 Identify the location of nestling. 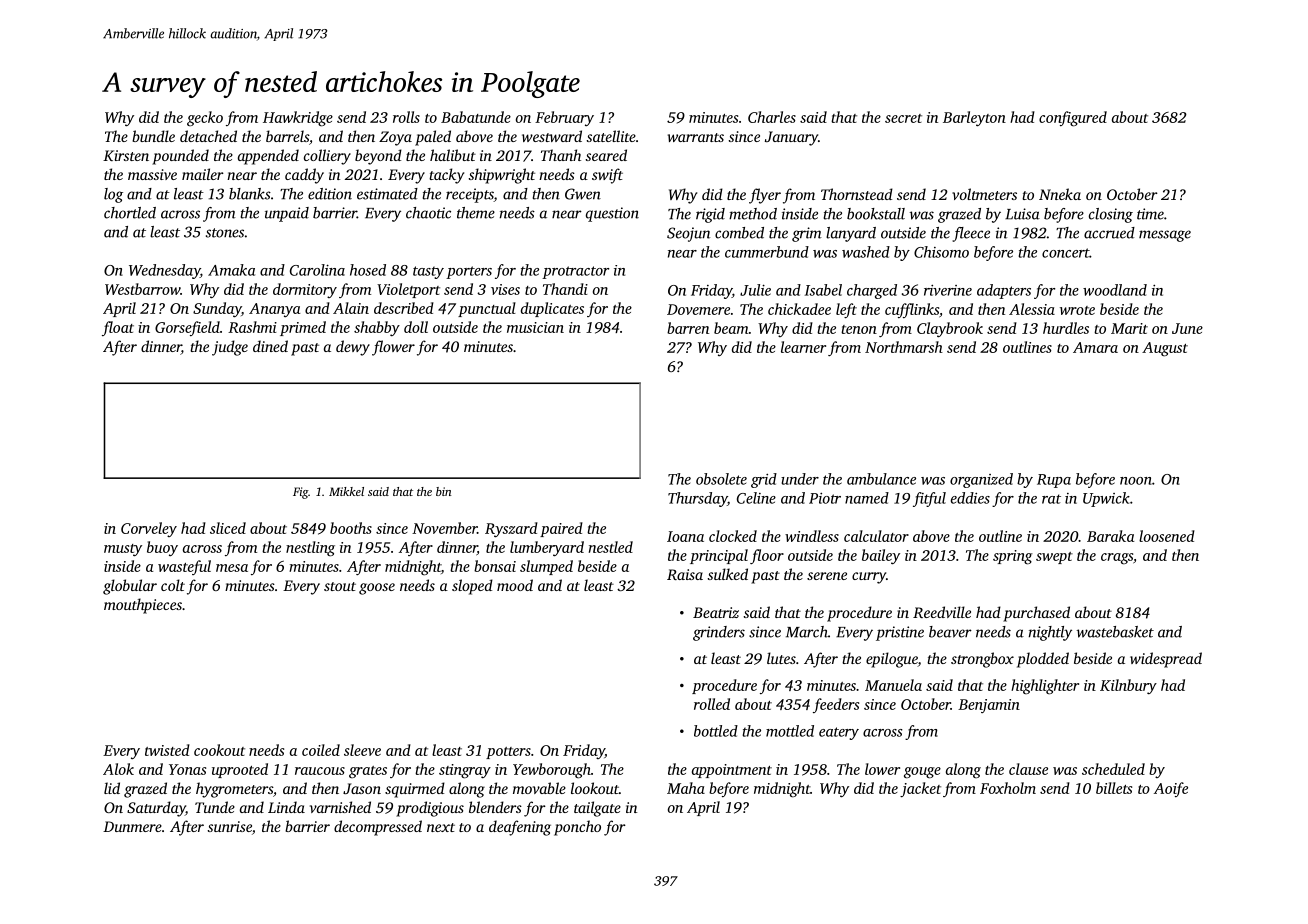
(310, 549).
